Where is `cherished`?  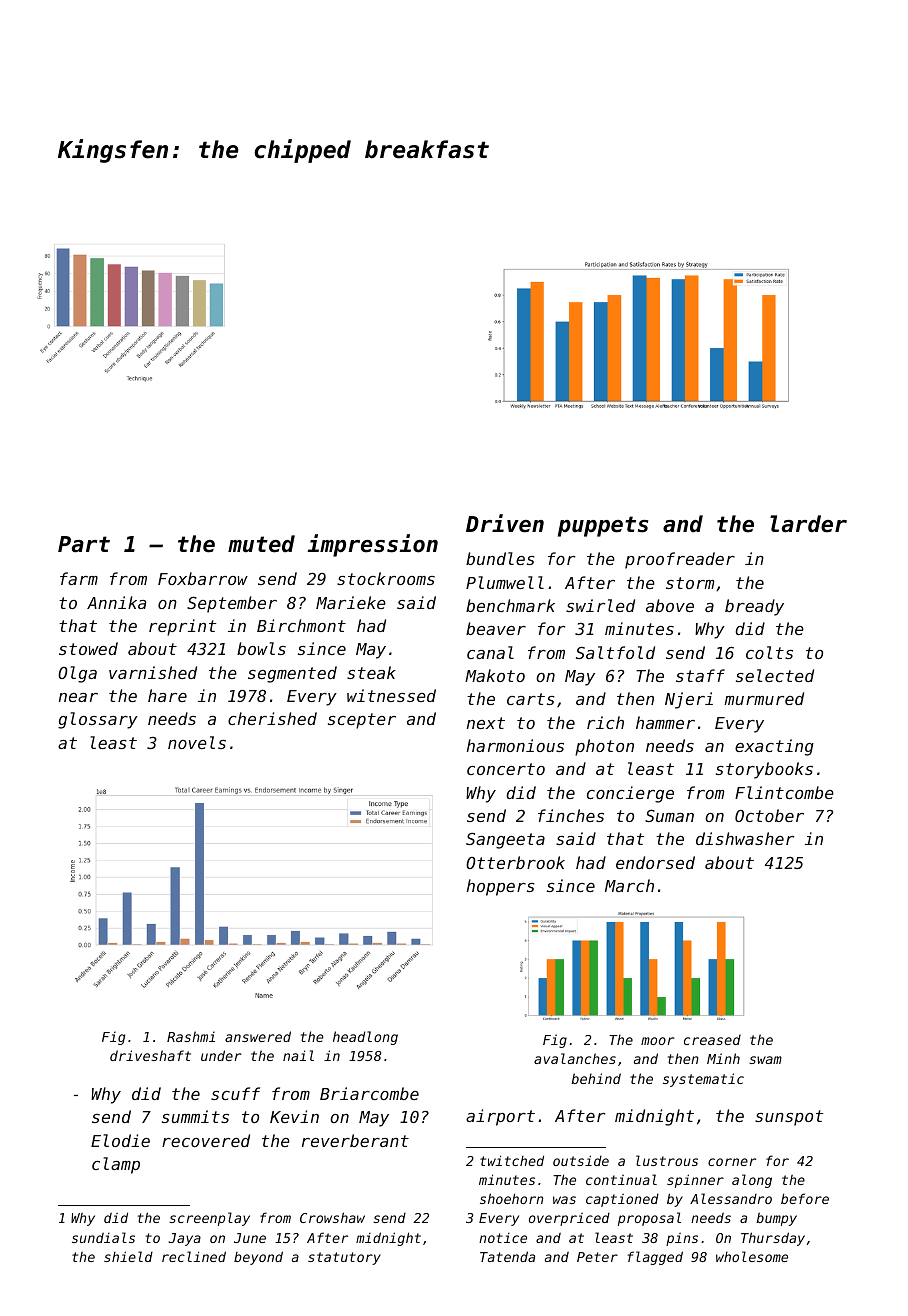 cherished is located at coordinates (272, 718).
